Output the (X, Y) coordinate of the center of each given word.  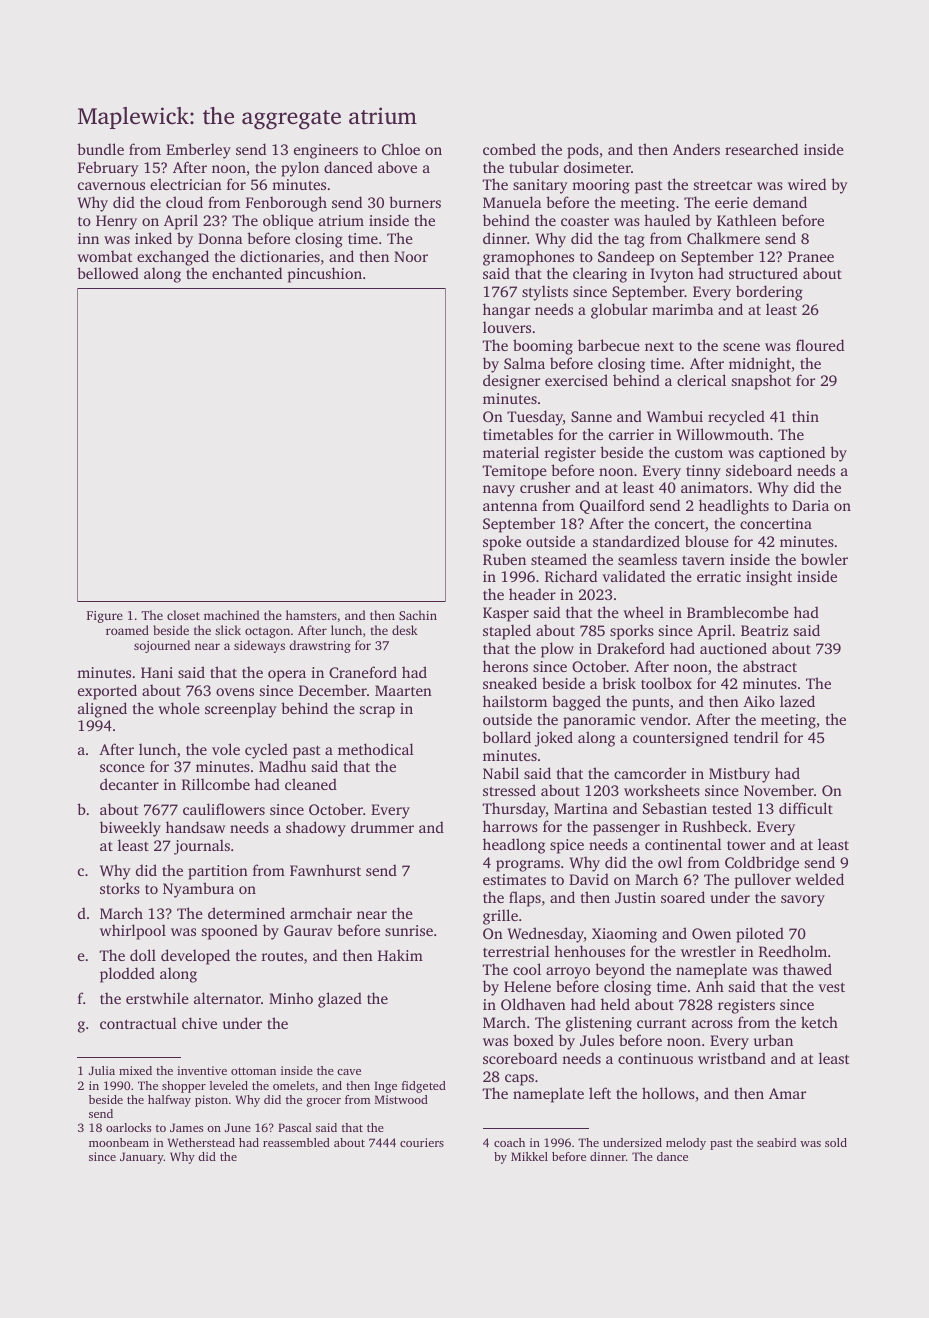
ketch (819, 1022)
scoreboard (520, 1058)
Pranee (811, 256)
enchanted (247, 273)
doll (143, 955)
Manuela (512, 202)
